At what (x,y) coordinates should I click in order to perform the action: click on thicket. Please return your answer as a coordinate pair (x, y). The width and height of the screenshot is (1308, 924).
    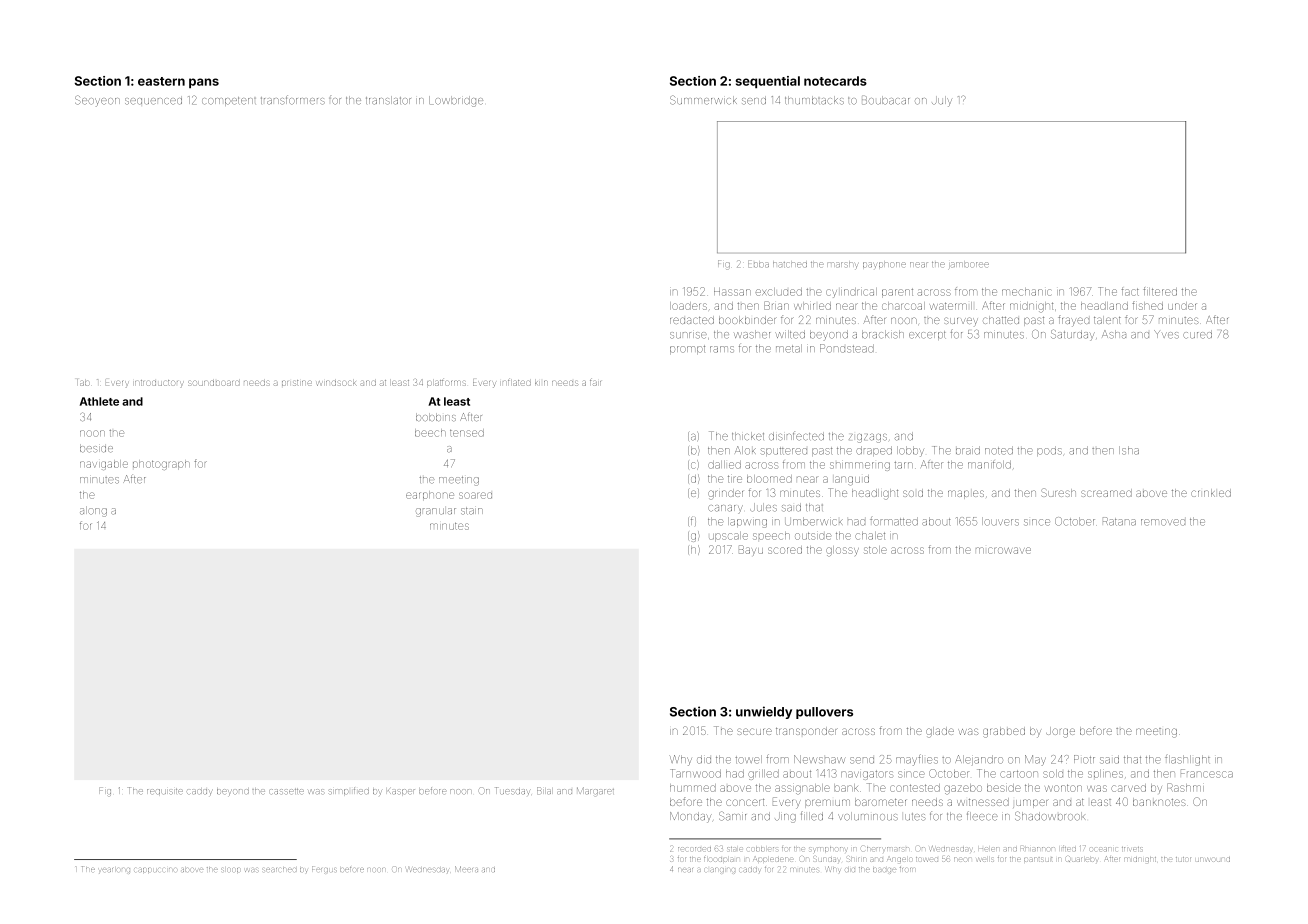
    Looking at the image, I should click on (748, 436).
